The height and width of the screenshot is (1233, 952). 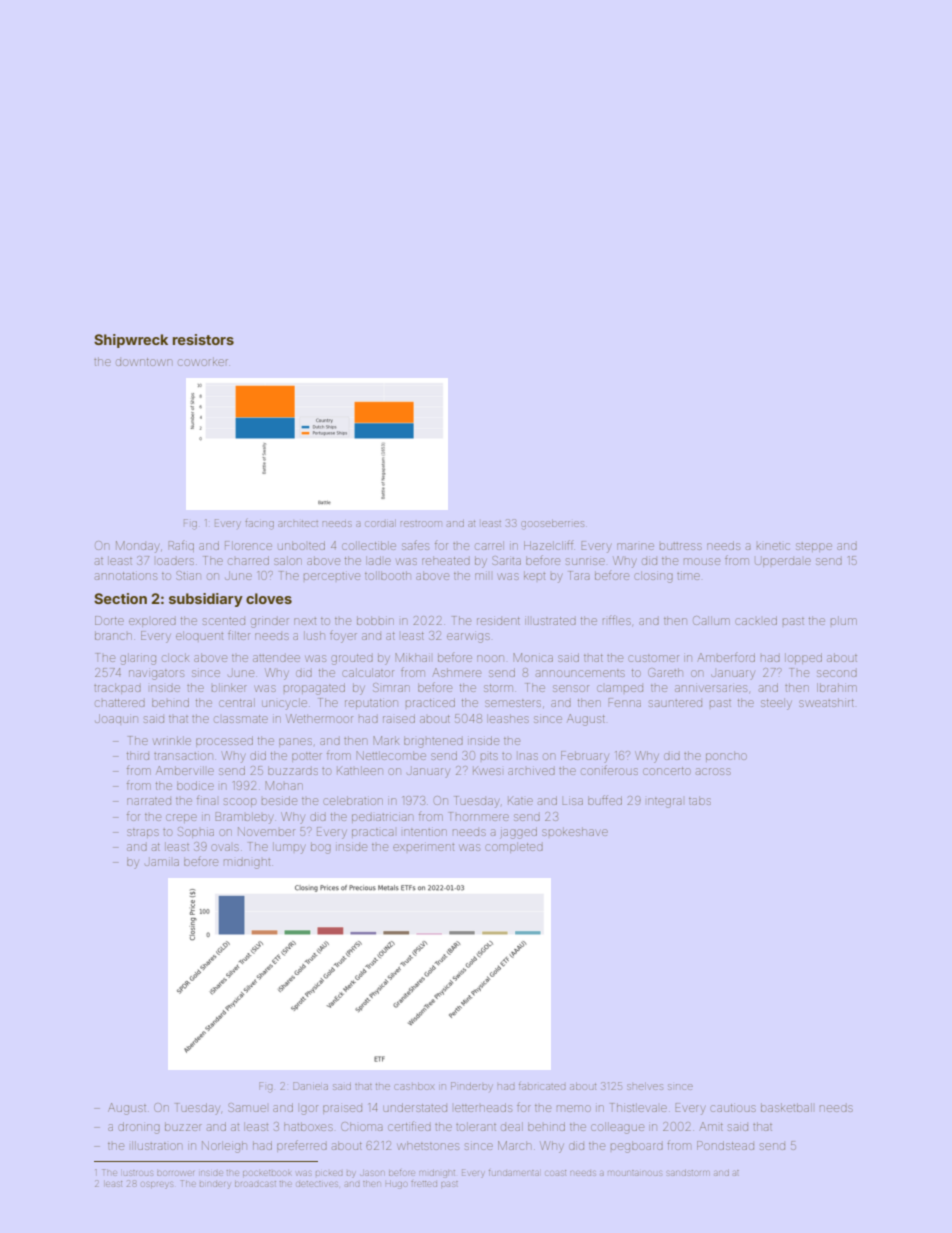 What do you see at coordinates (203, 361) in the screenshot?
I see `coworker` at bounding box center [203, 361].
